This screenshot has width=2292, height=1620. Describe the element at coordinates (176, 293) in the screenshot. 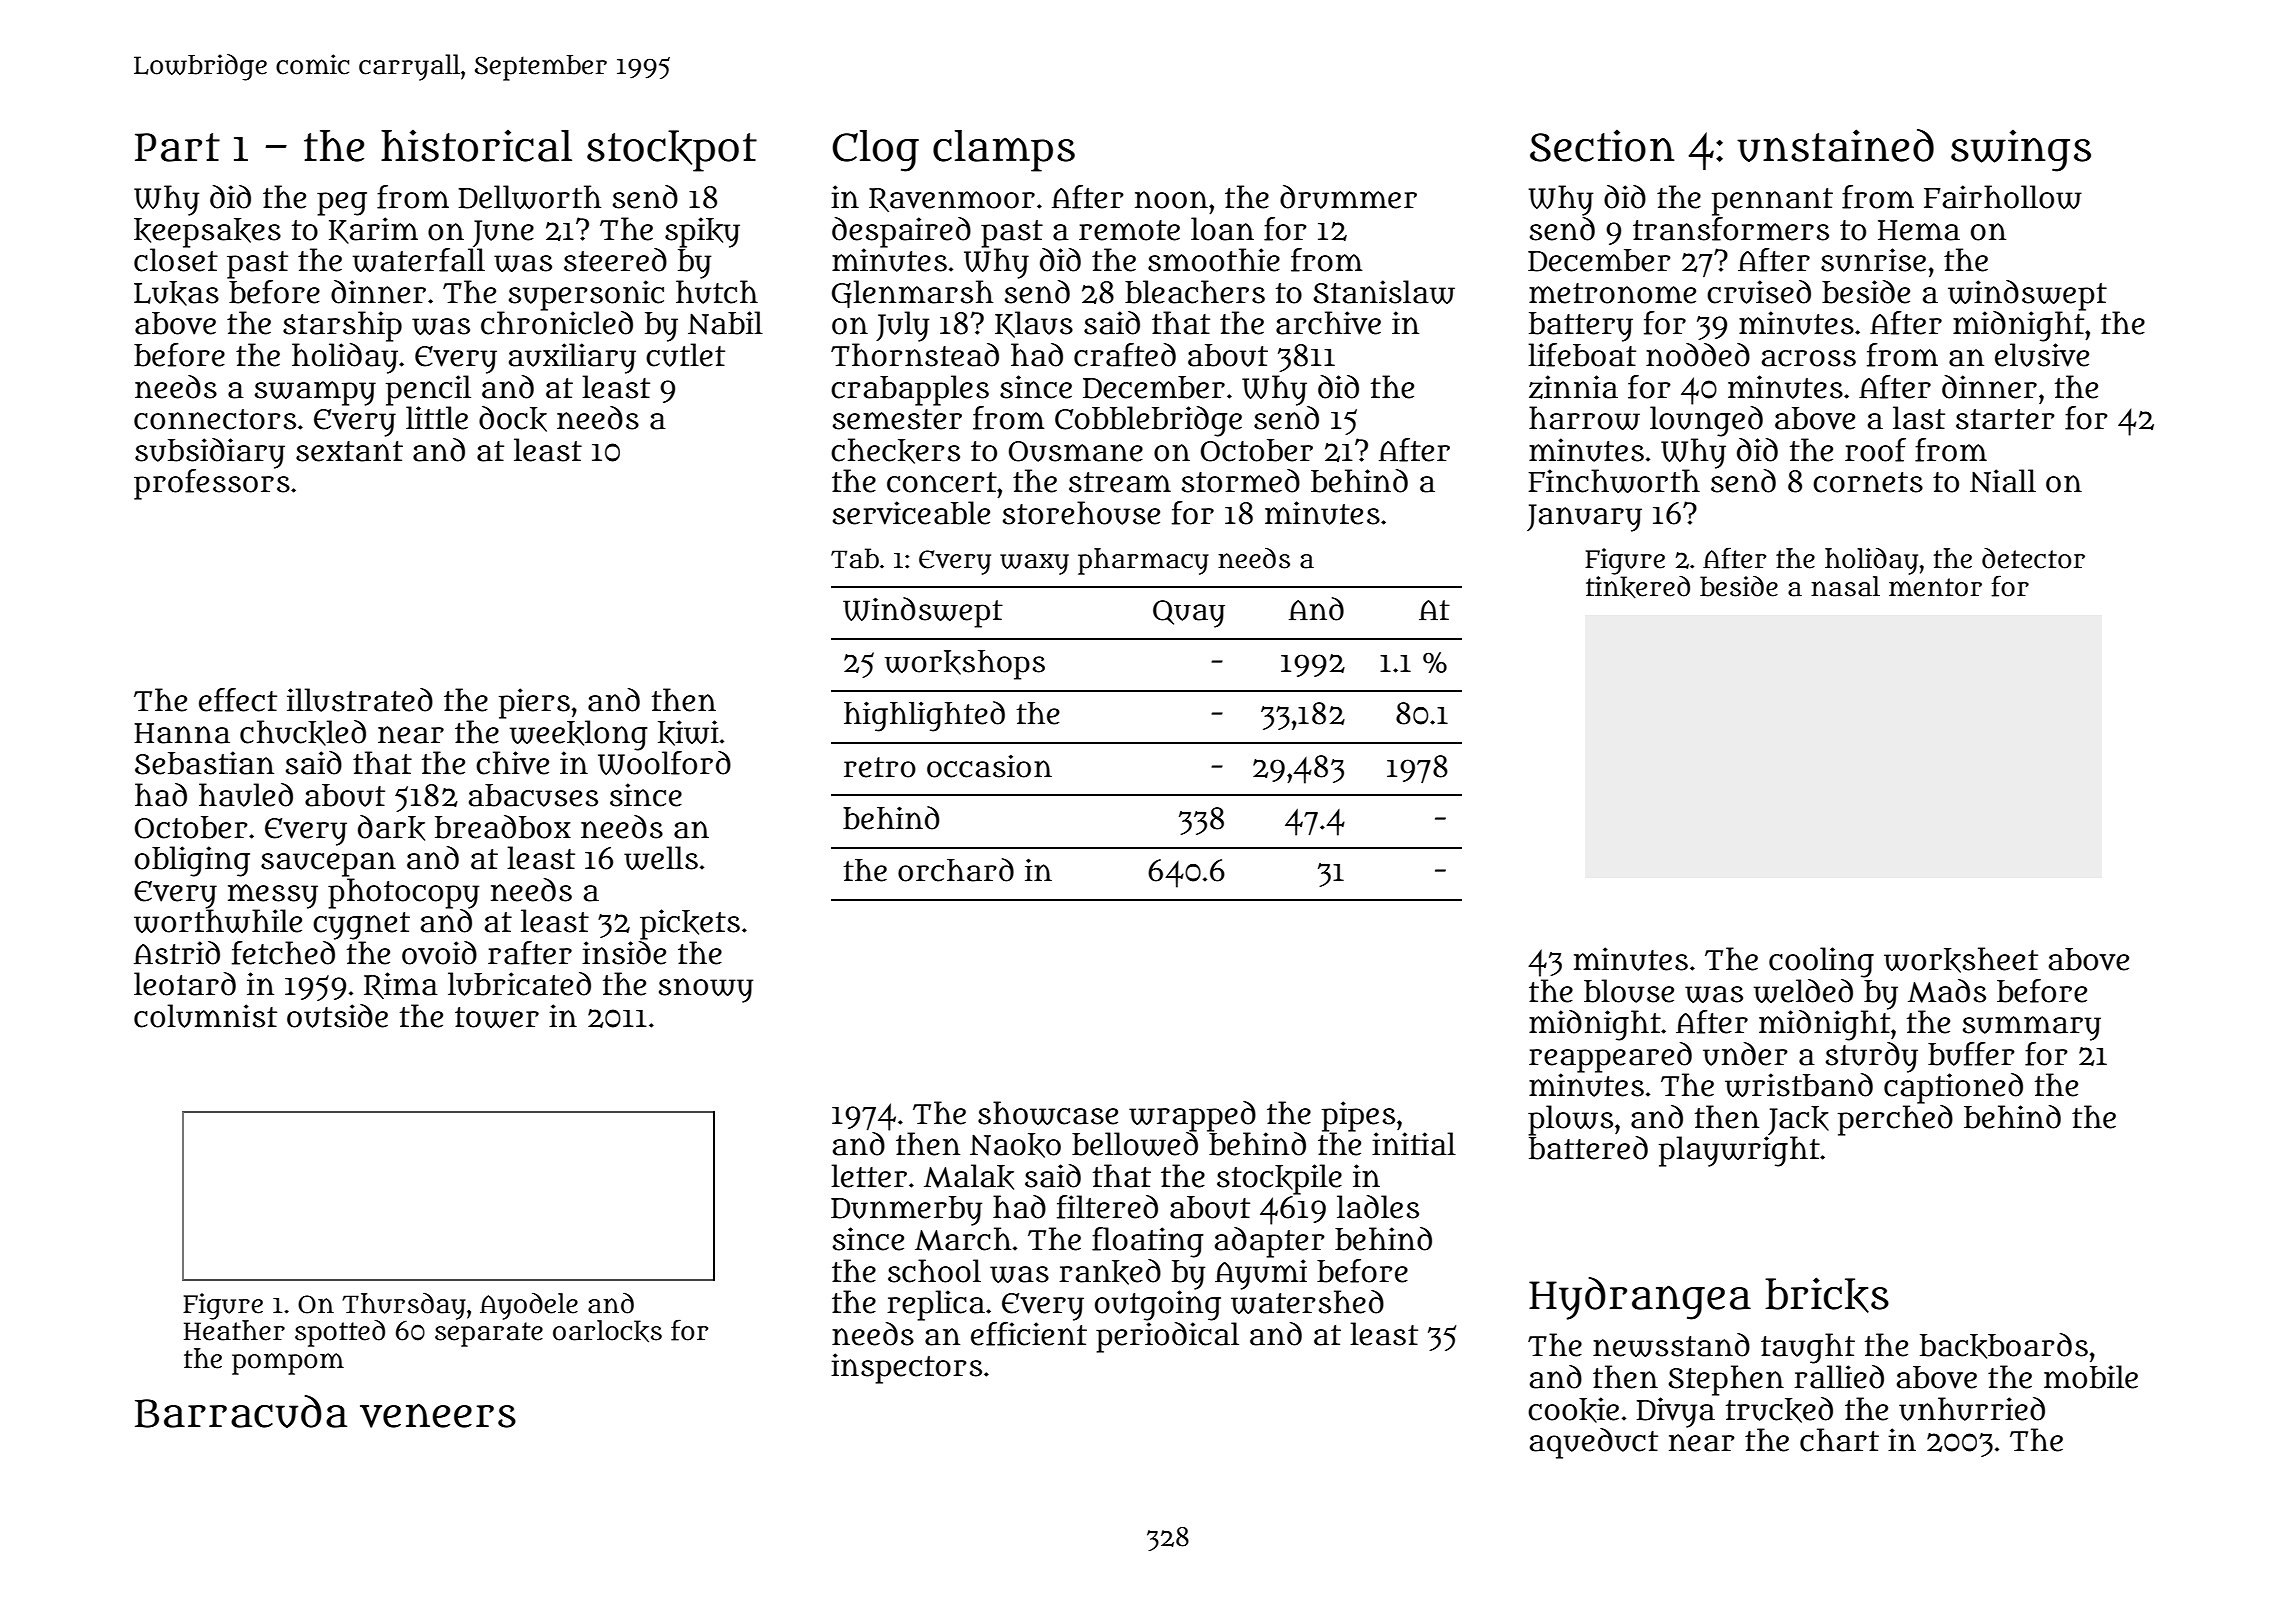

I see `Lukas` at that location.
